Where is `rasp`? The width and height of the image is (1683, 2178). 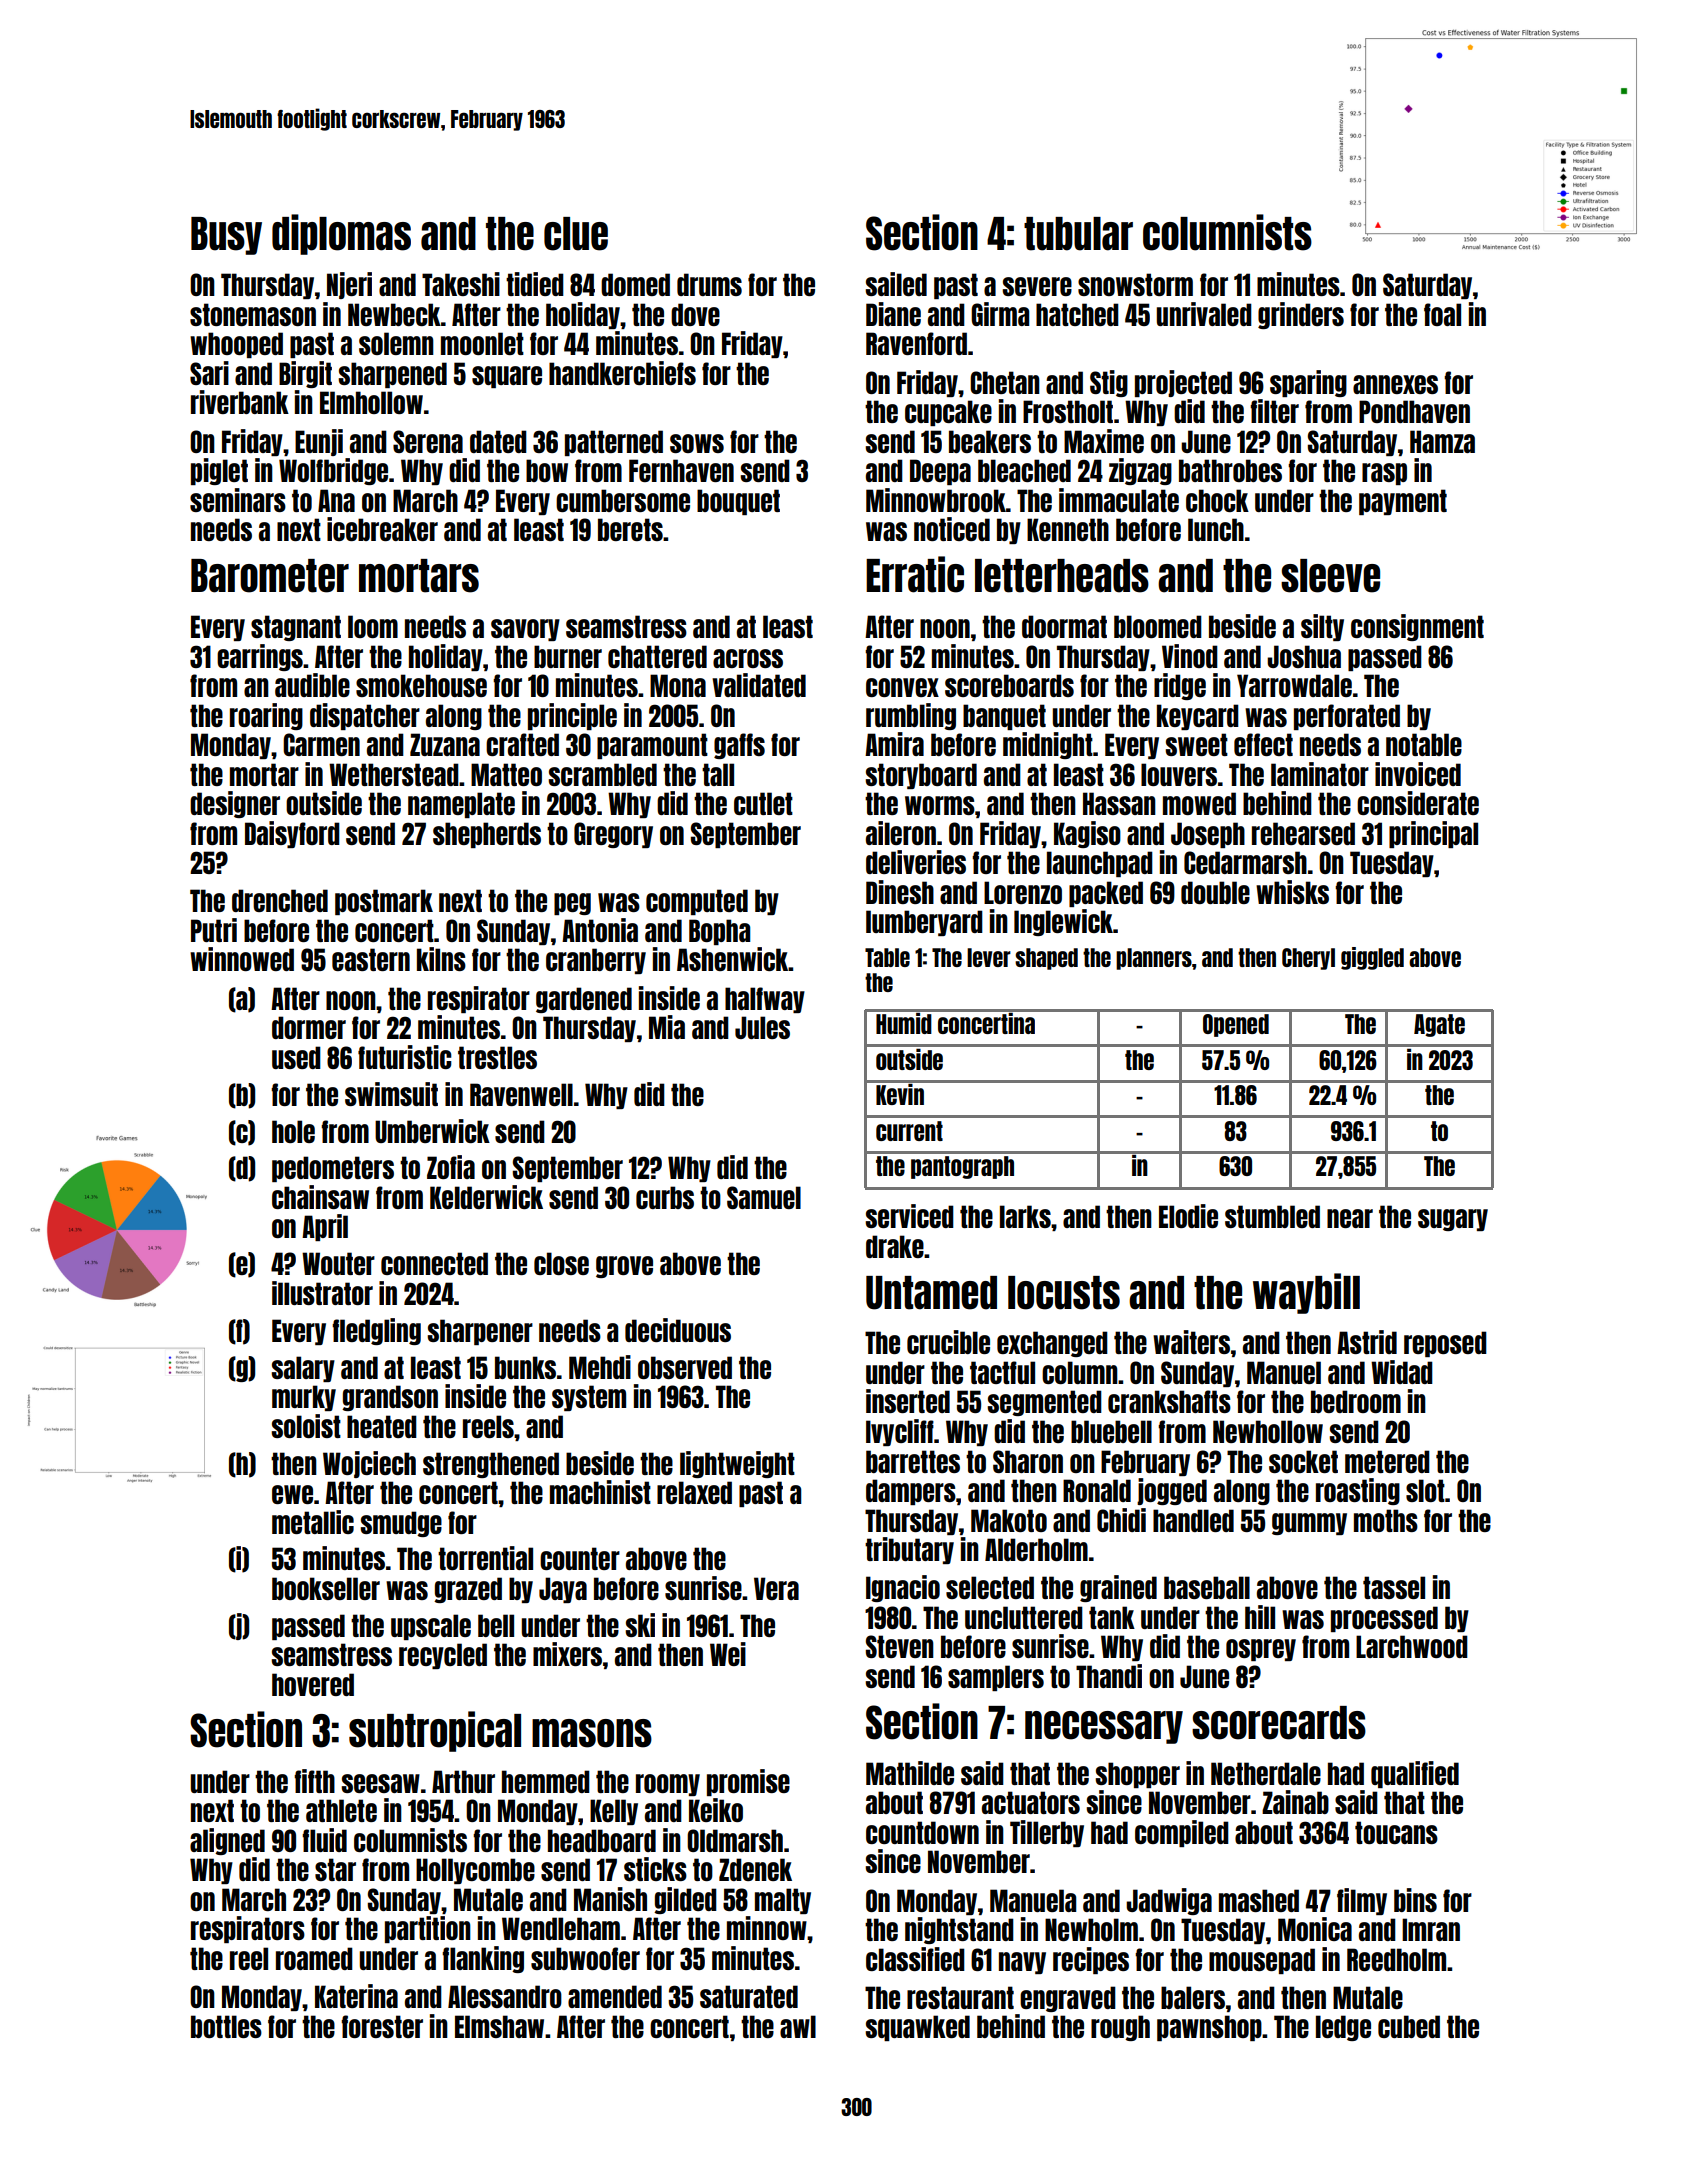 rasp is located at coordinates (1384, 474).
